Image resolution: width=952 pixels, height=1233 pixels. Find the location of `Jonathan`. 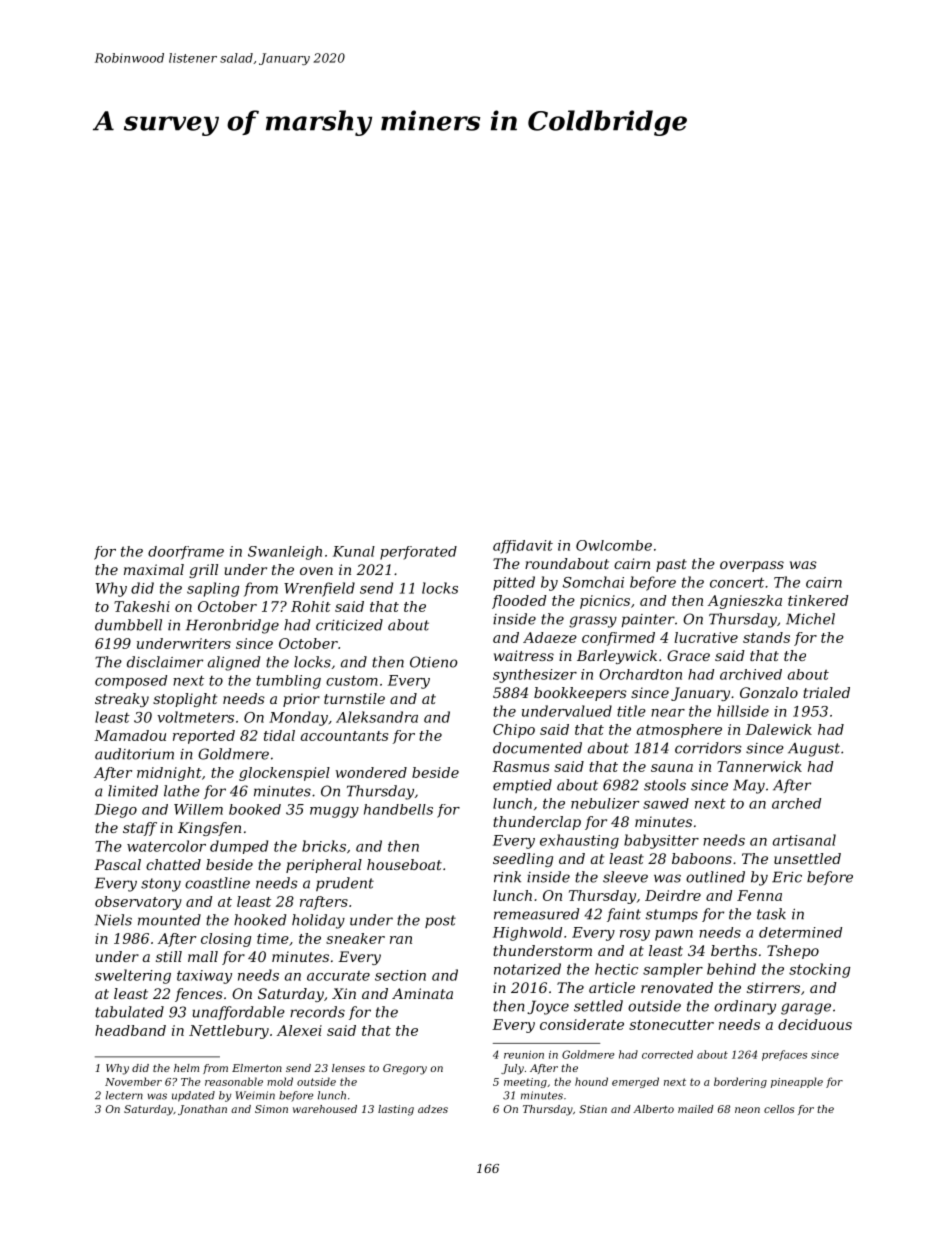

Jonathan is located at coordinates (202, 1110).
